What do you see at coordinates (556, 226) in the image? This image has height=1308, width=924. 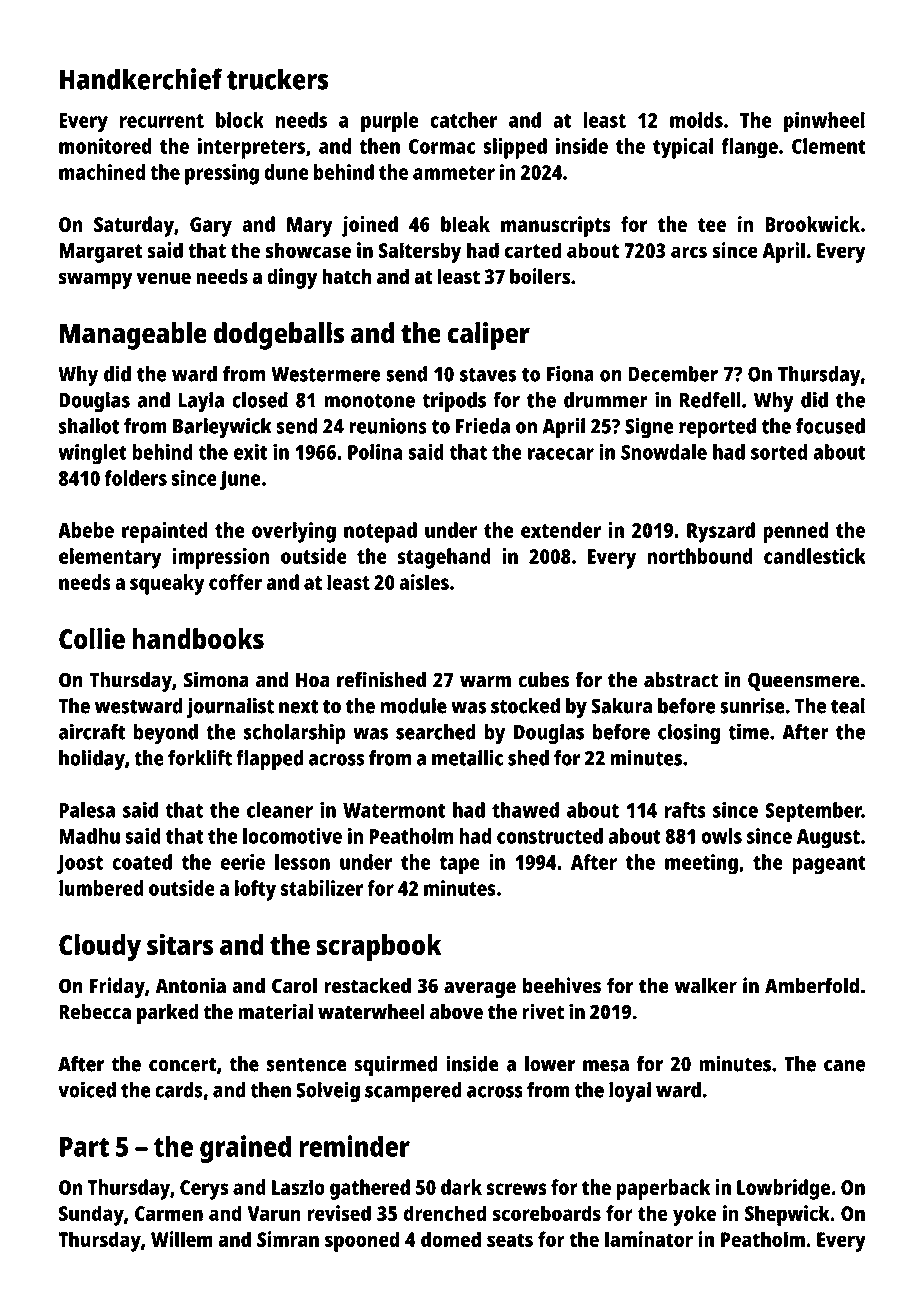 I see `manuscripts` at bounding box center [556, 226].
